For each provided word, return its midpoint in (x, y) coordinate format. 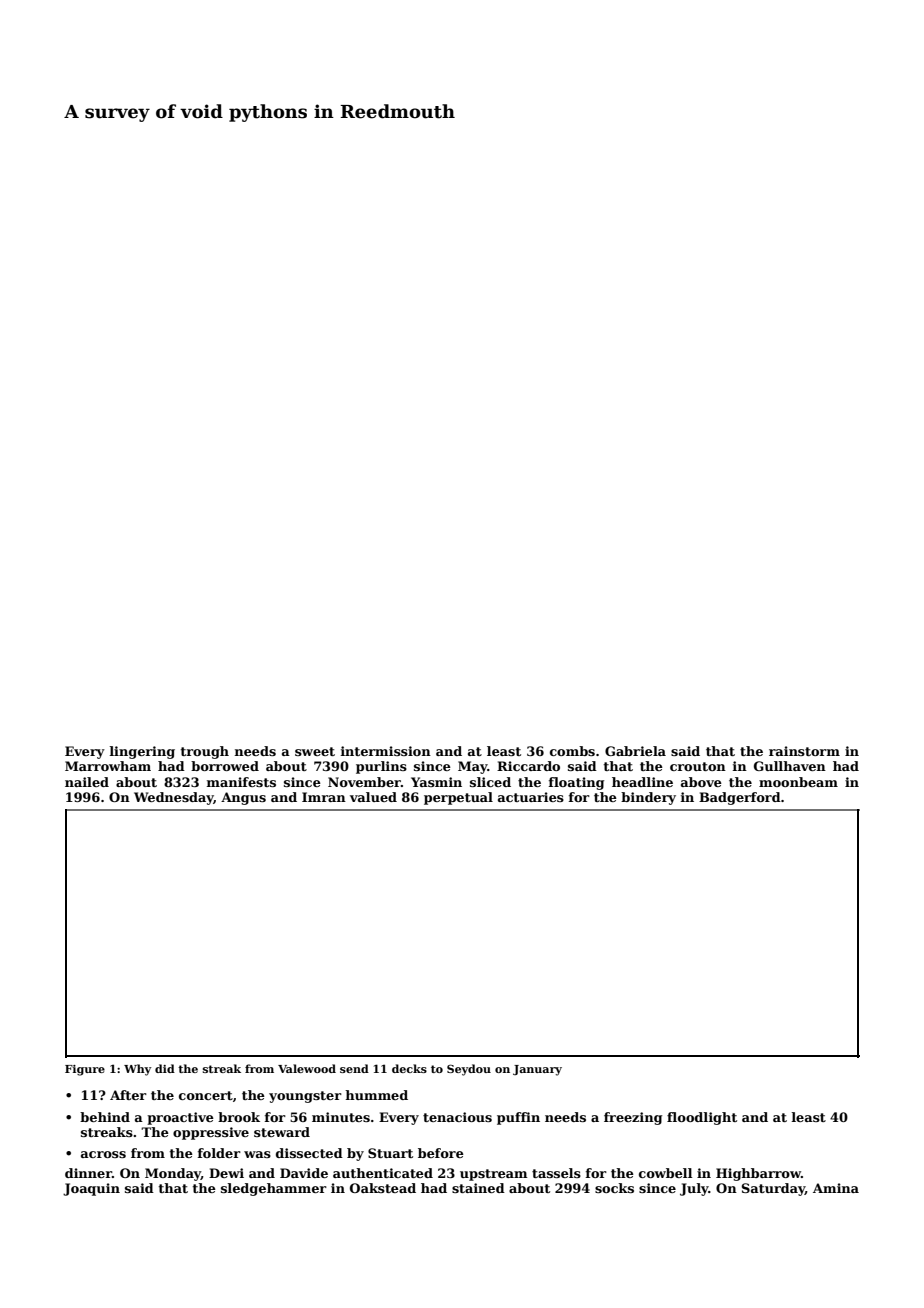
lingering (142, 752)
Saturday (773, 1189)
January (537, 1070)
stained (478, 1188)
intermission (386, 751)
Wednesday (174, 798)
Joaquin (91, 1189)
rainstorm (804, 751)
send (354, 1068)
